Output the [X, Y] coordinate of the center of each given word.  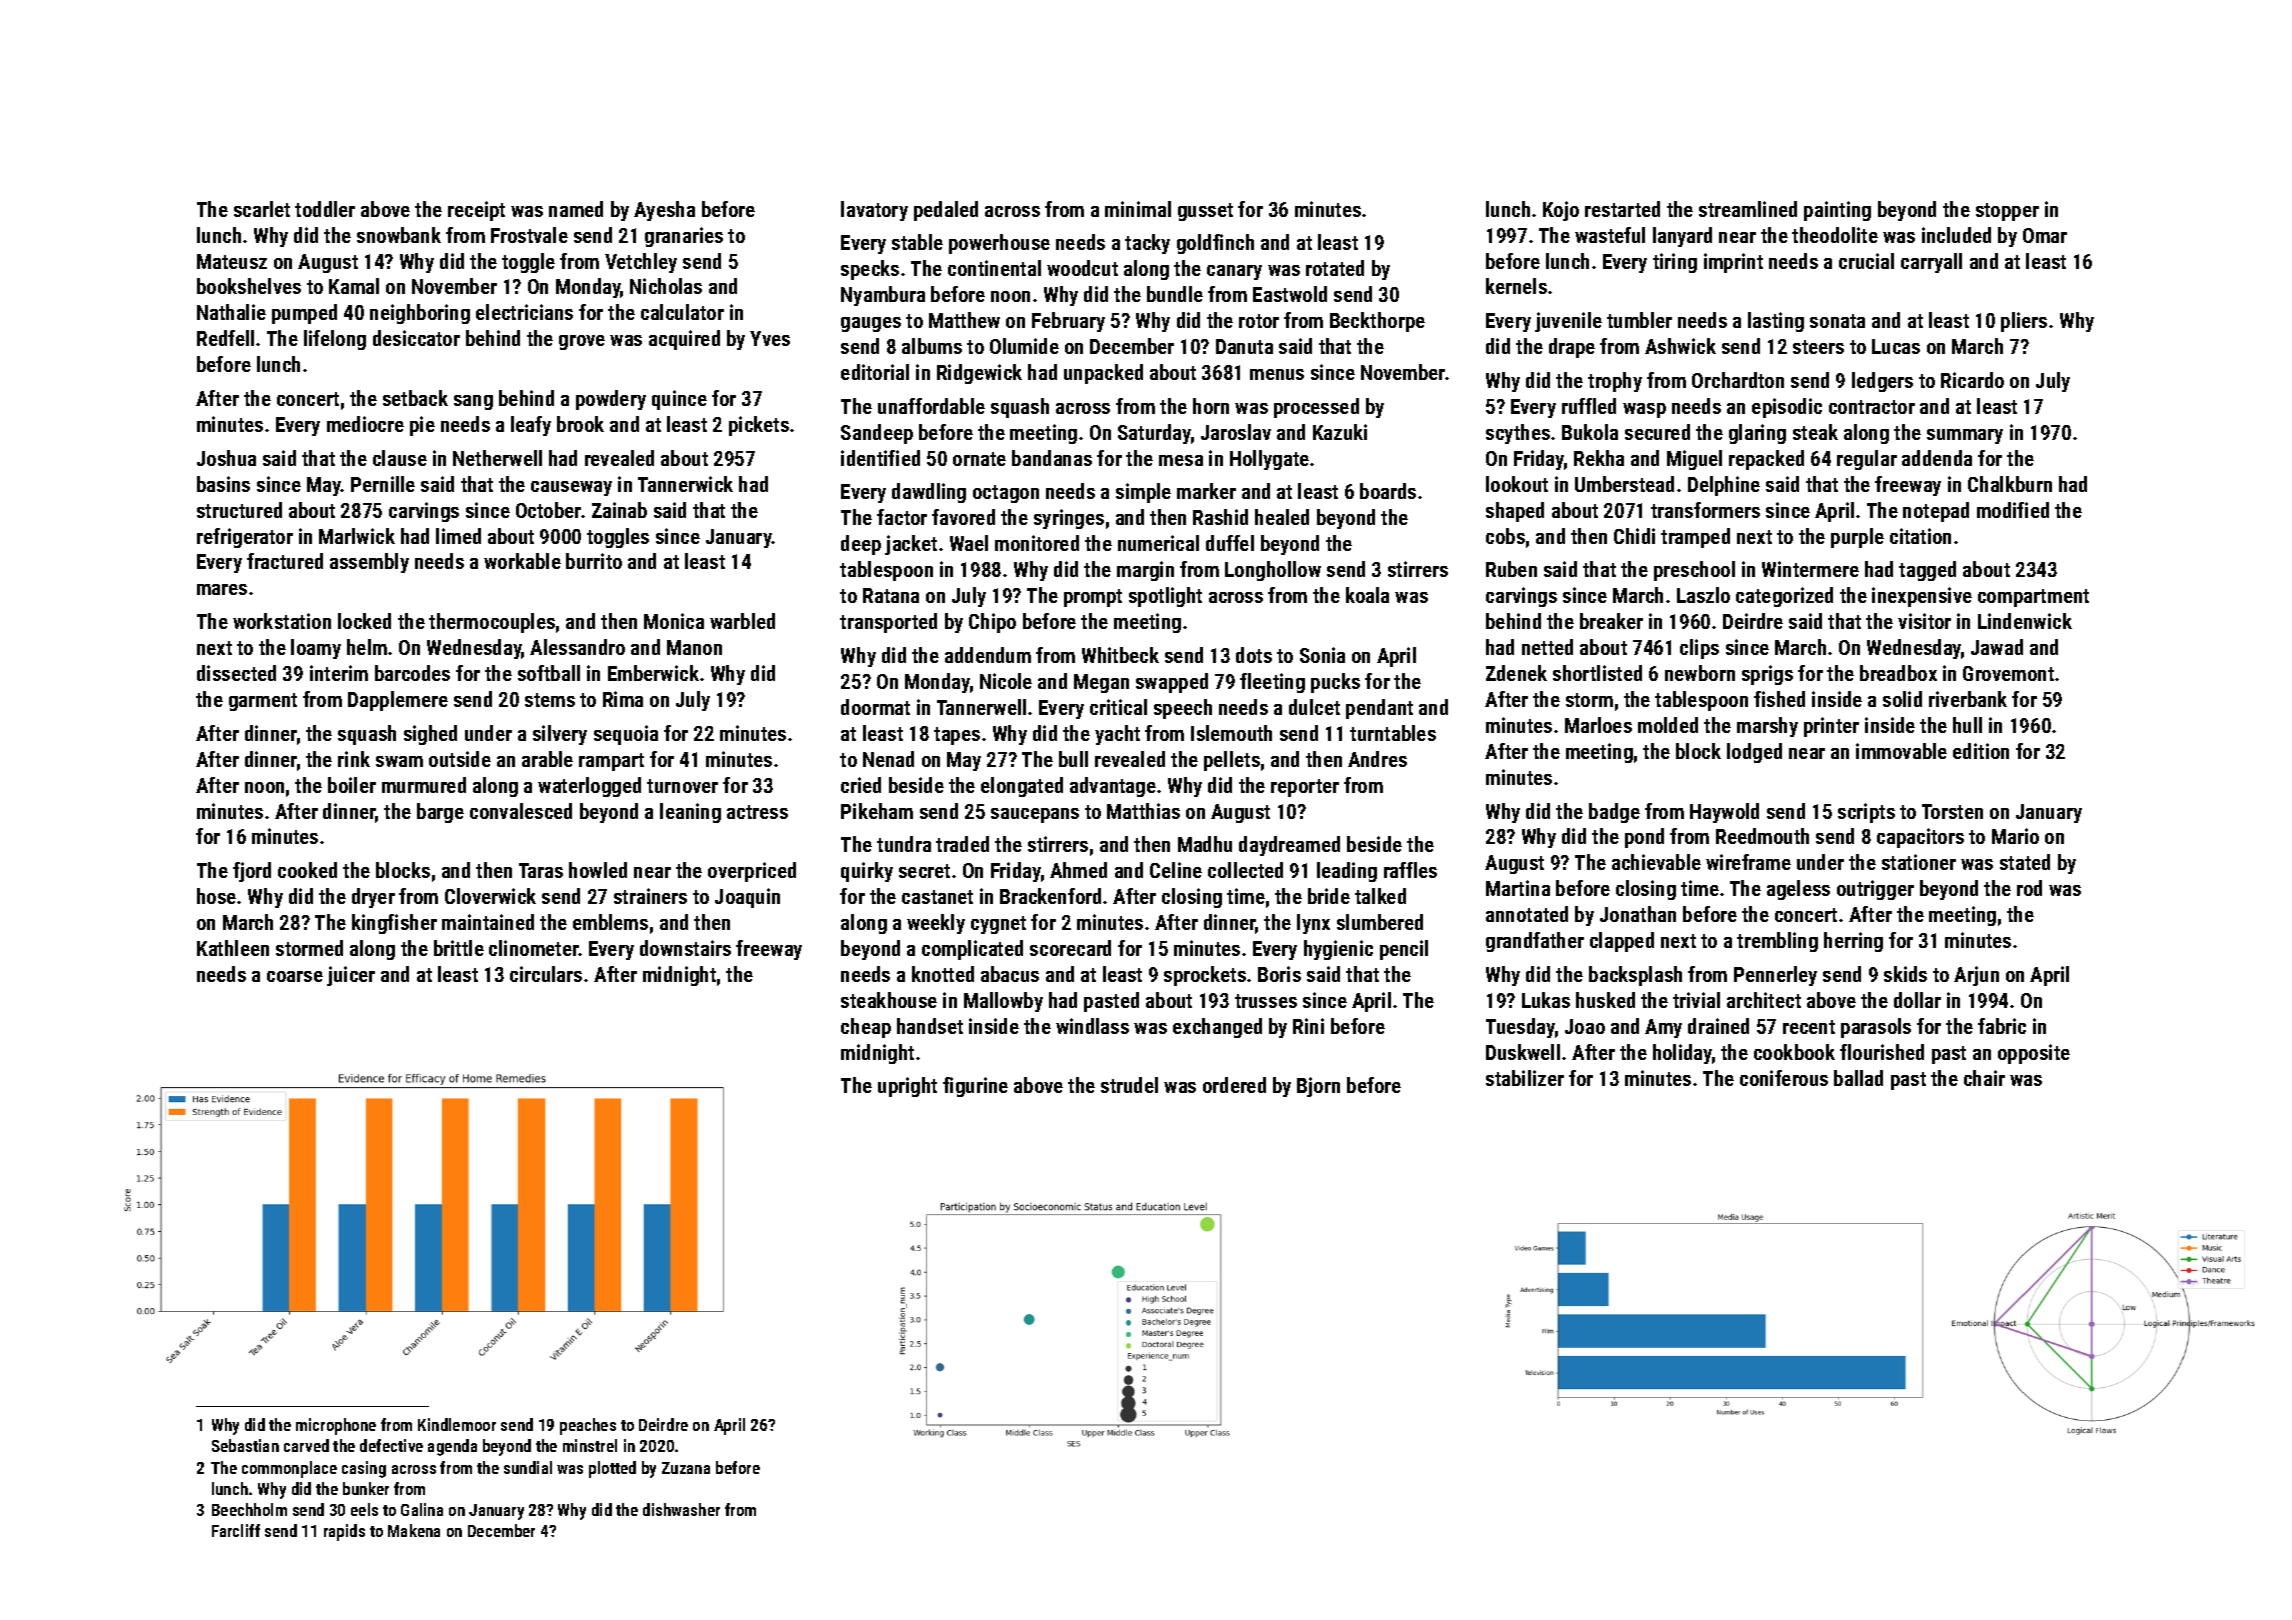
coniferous [1784, 1078]
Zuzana [686, 1468]
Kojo [1561, 211]
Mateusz [232, 261]
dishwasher [681, 1509]
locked [364, 621]
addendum [988, 655]
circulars [546, 974]
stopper [2007, 212]
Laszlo [1703, 595]
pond [1644, 838]
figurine [975, 1087]
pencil [1404, 950]
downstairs [685, 948]
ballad [1858, 1078]
